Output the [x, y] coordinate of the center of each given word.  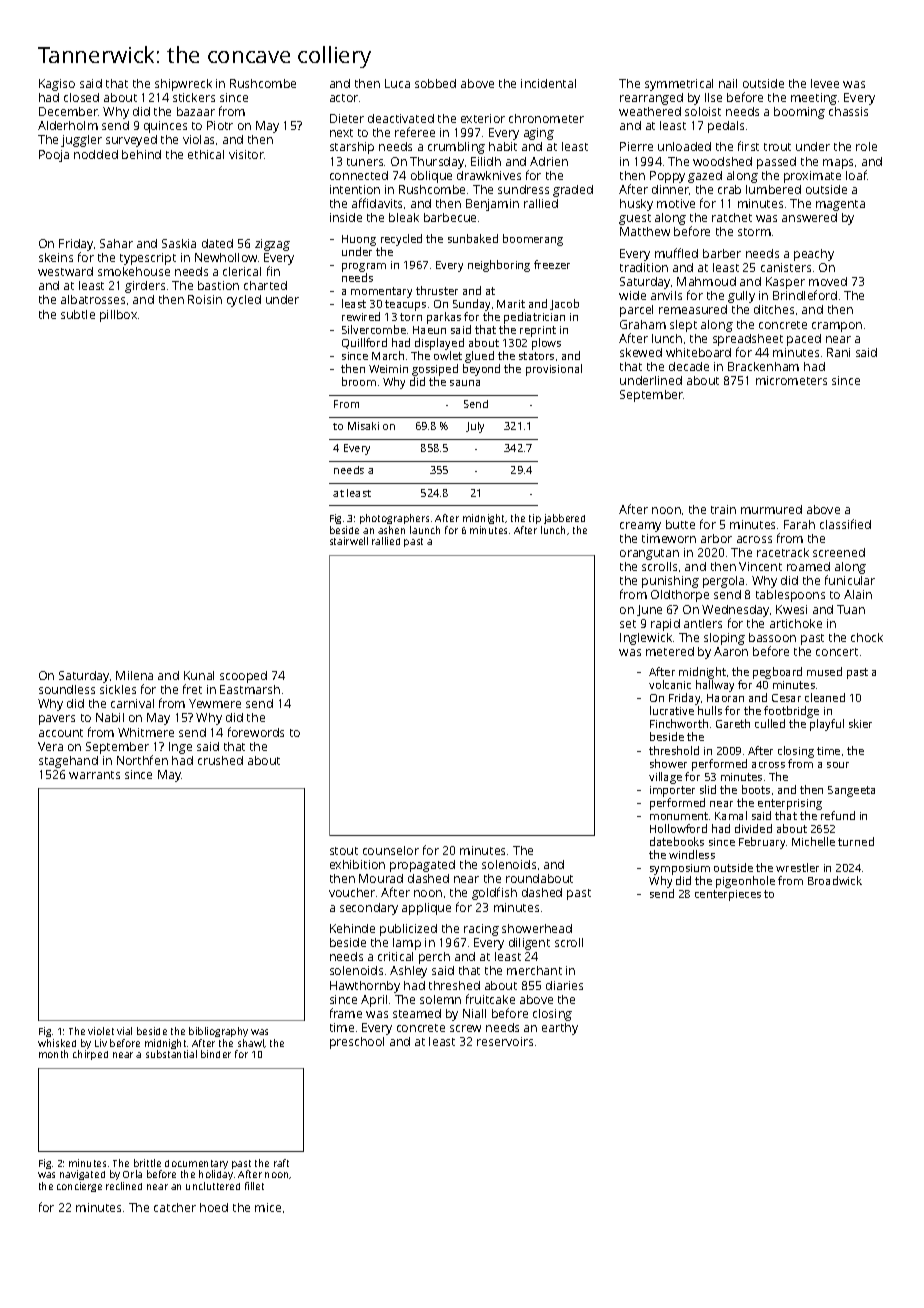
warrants [94, 775]
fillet [254, 1186]
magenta [840, 205]
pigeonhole [745, 882]
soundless [67, 689]
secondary [369, 909]
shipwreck [183, 85]
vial [124, 1031]
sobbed [435, 83]
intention [355, 189]
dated [217, 243]
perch [434, 958]
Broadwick [835, 880]
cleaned [825, 697]
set [628, 624]
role [866, 146]
